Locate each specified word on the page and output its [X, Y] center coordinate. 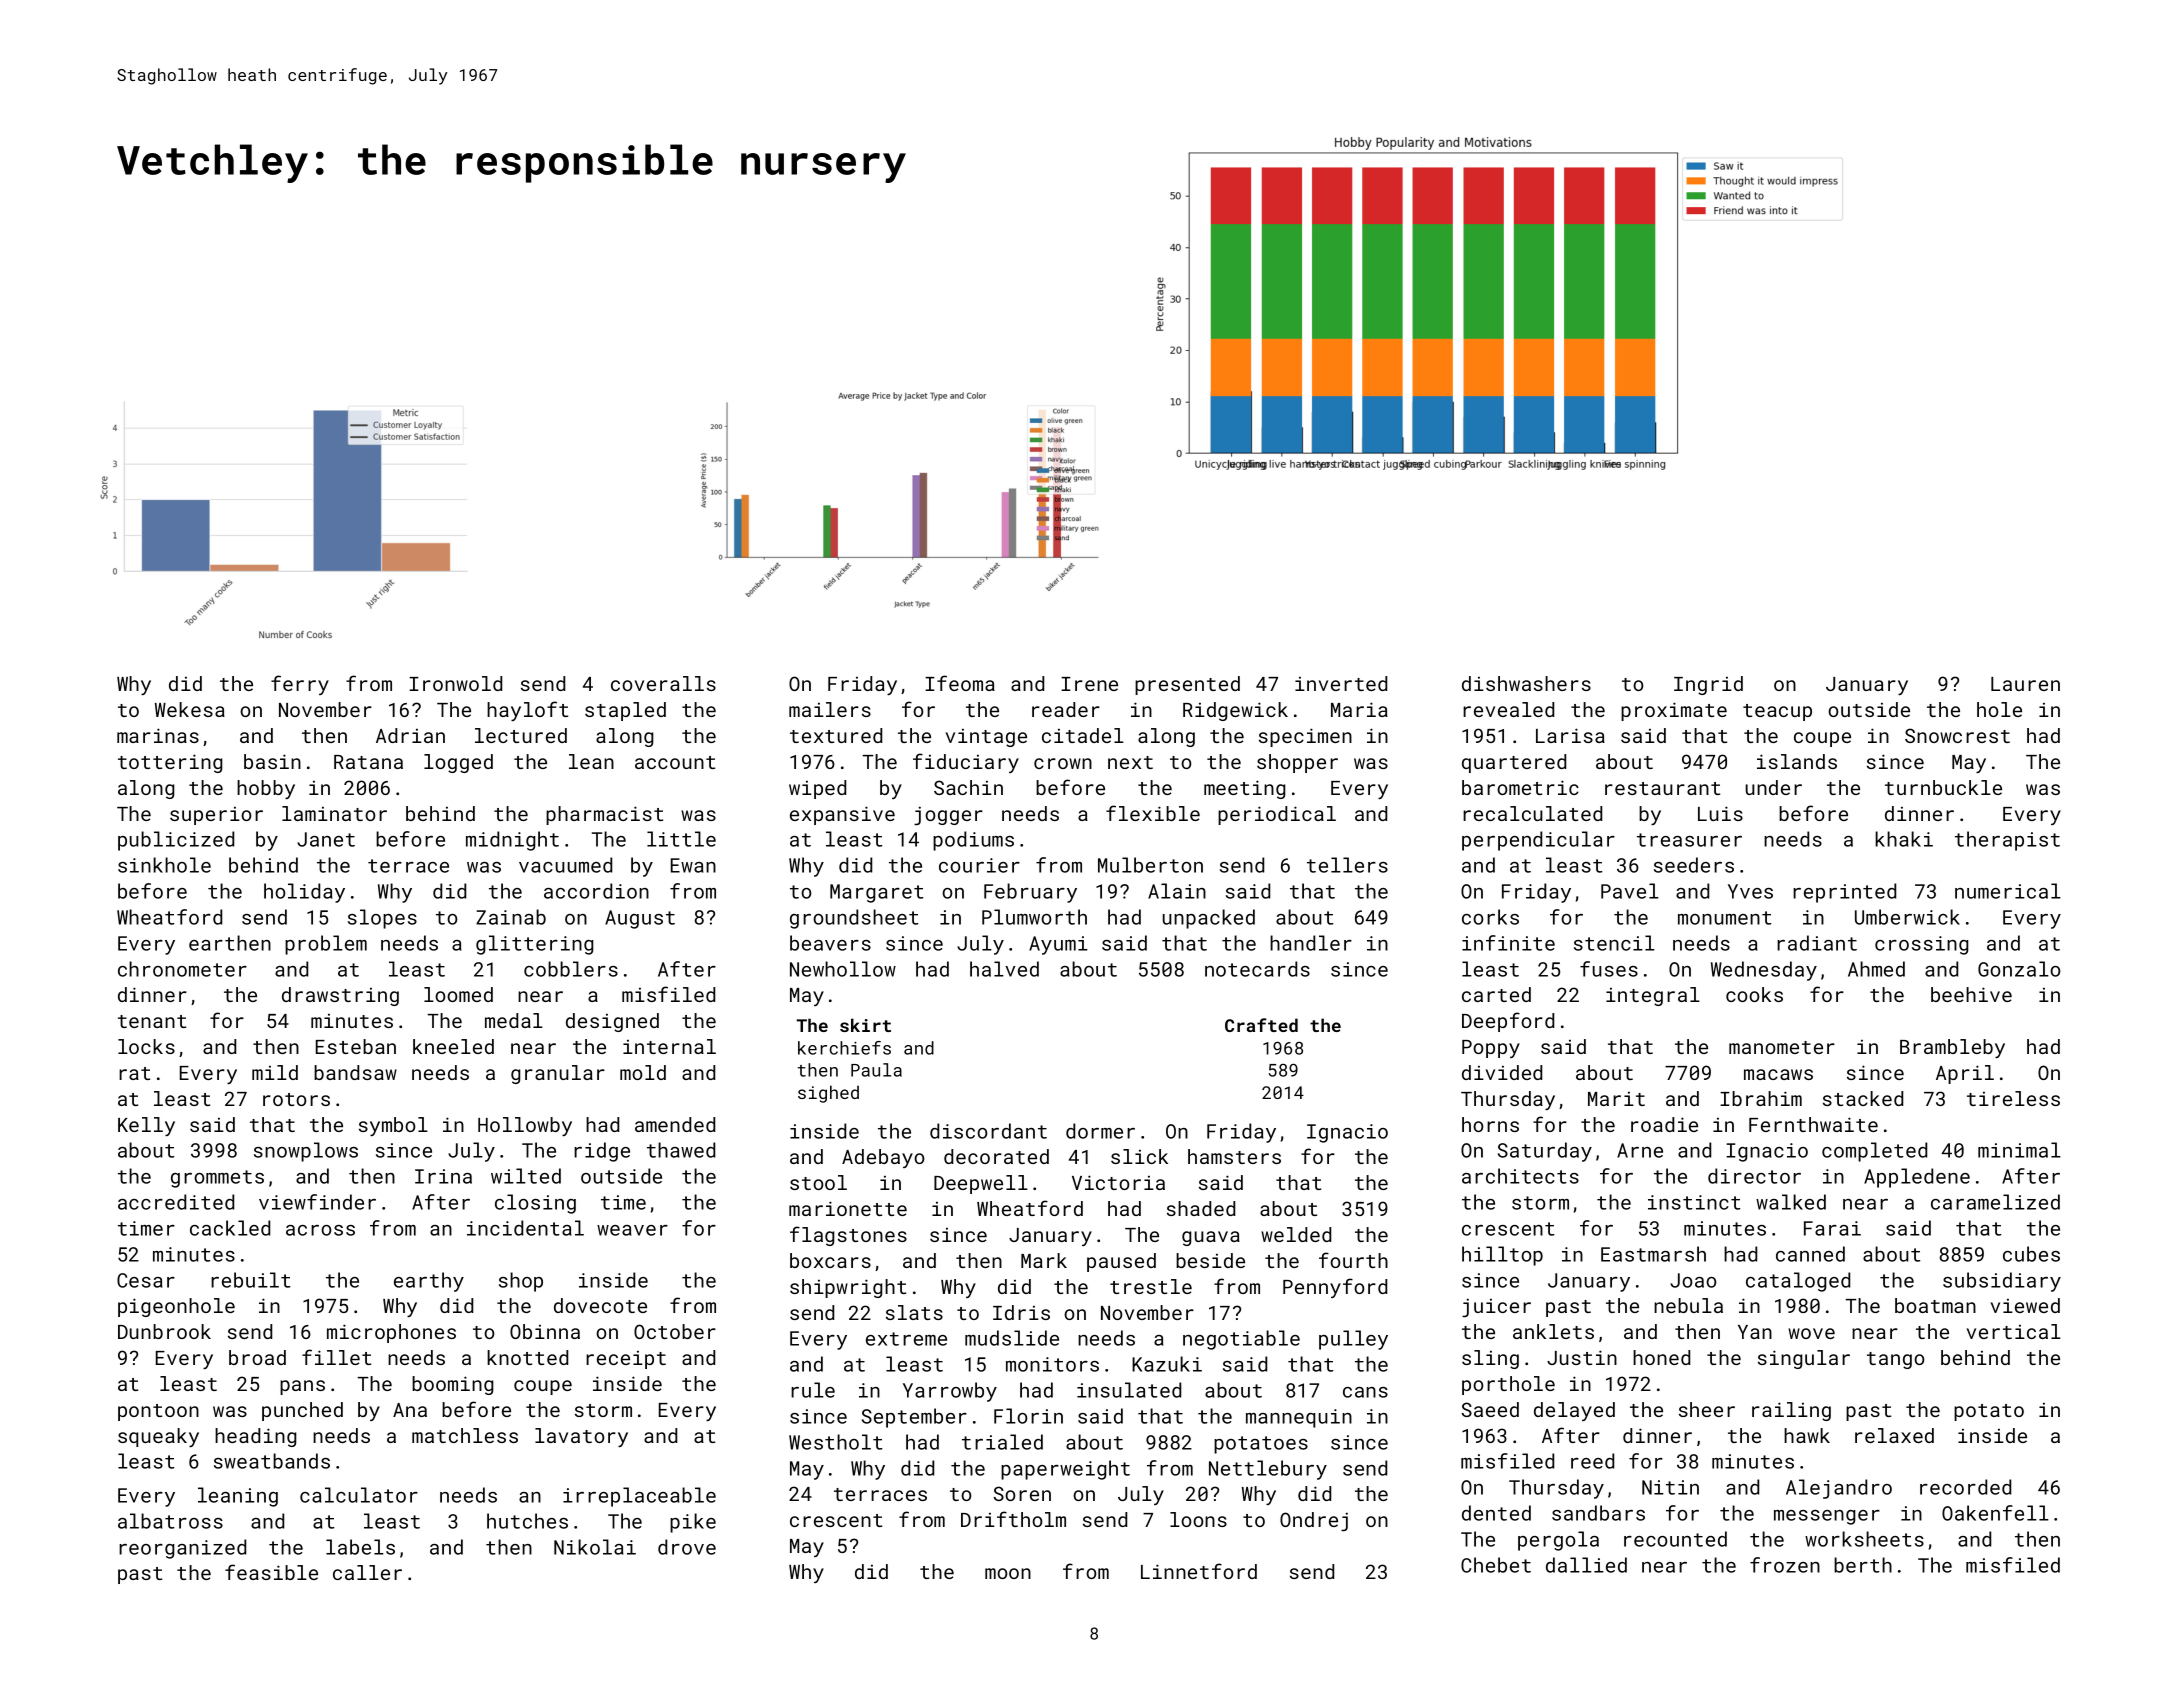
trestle [1151, 1286]
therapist [2007, 841]
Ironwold [455, 683]
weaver [632, 1230]
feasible [271, 1572]
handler [1311, 943]
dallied [1586, 1565]
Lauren [2025, 684]
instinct [1694, 1202]
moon [1008, 1573]
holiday [304, 893]
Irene [1089, 684]
